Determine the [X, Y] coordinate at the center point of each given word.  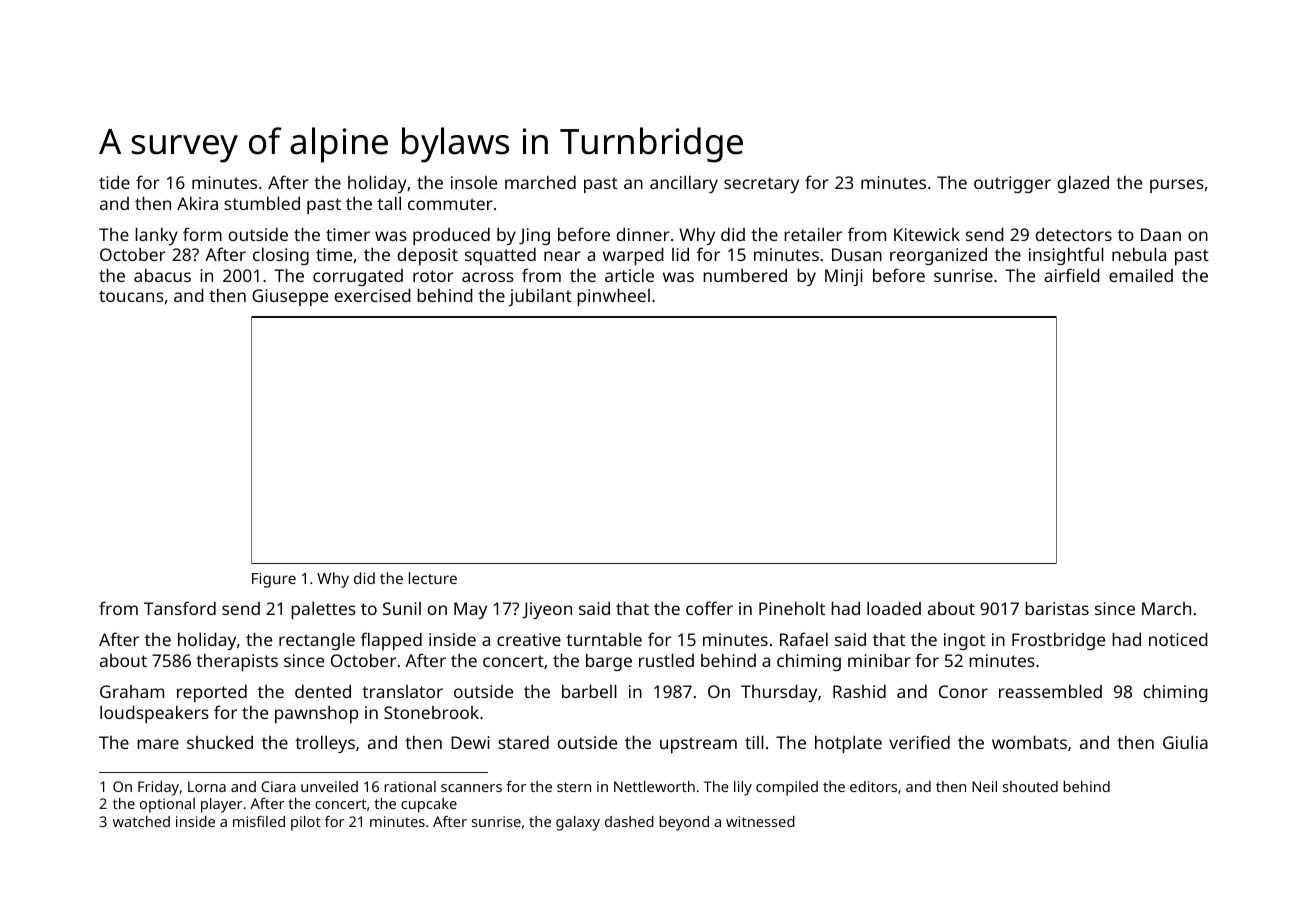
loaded [894, 608]
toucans [131, 296]
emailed [1141, 275]
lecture [433, 578]
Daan [1161, 234]
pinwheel [613, 297]
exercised [372, 295]
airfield [1072, 275]
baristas [1057, 608]
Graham [132, 691]
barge [609, 662]
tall [389, 203]
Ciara [278, 786]
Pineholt [792, 608]
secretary [761, 185]
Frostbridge [1058, 641]
